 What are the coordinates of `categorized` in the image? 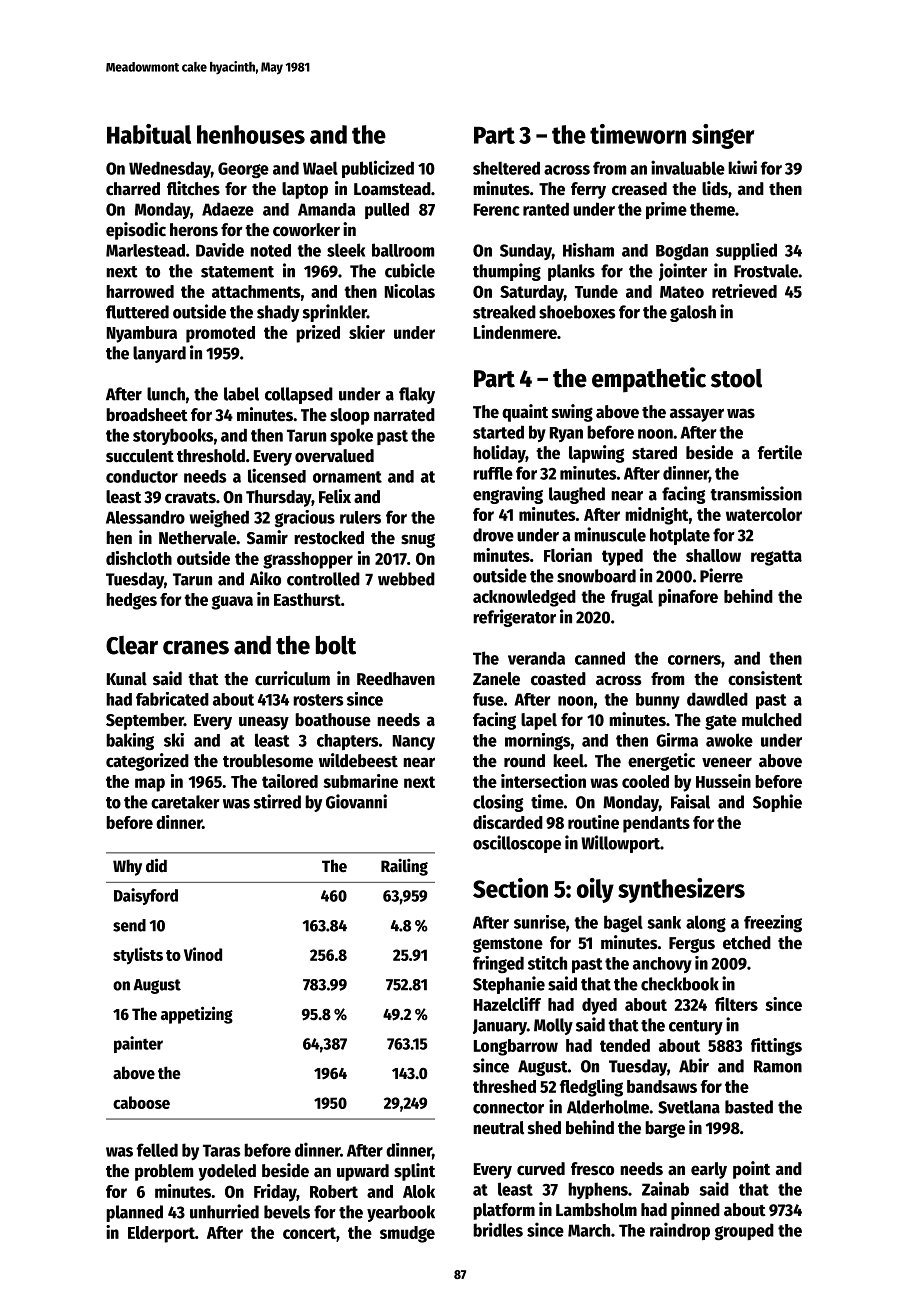 It's located at (147, 762).
